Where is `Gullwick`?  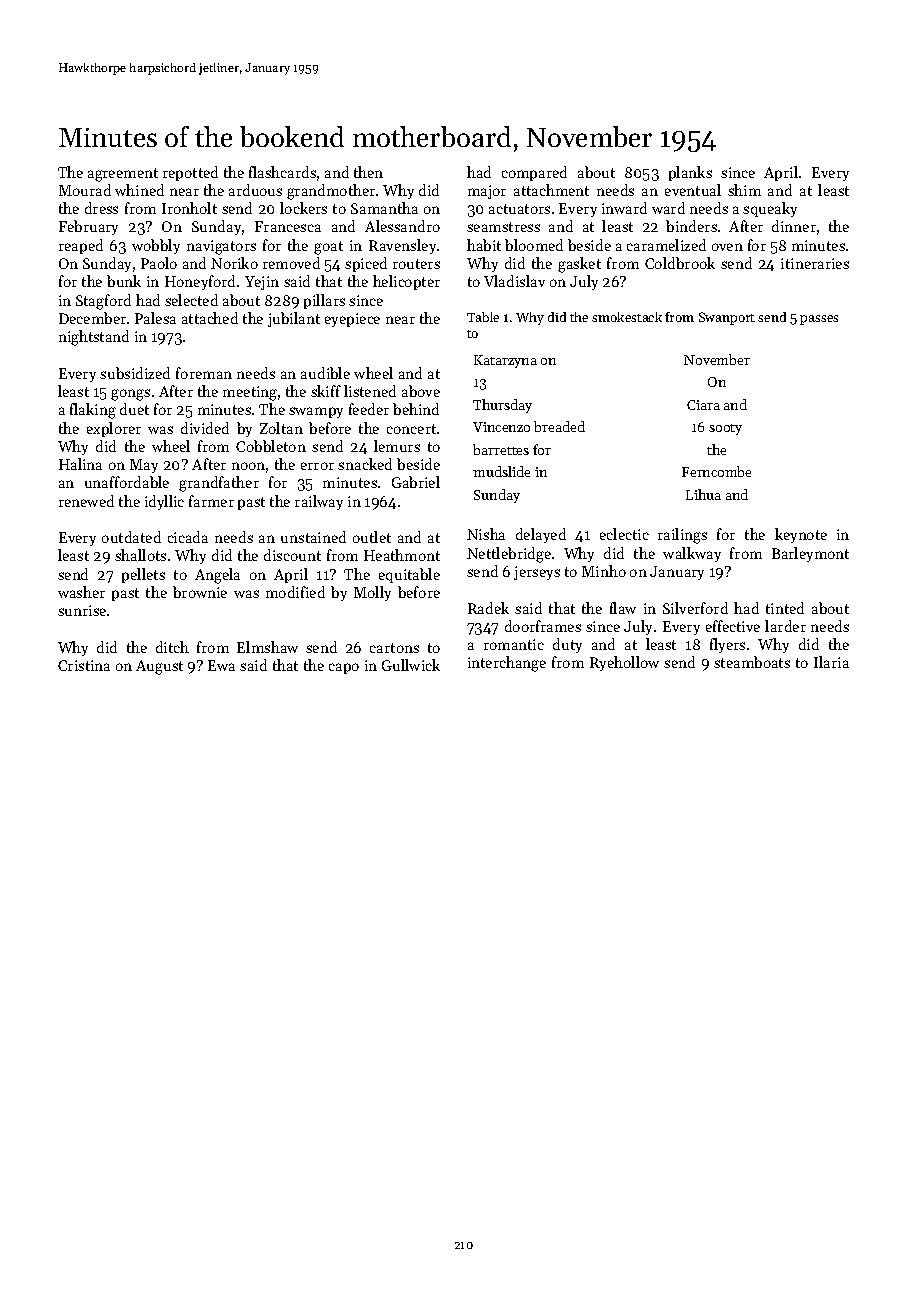 Gullwick is located at coordinates (411, 665).
